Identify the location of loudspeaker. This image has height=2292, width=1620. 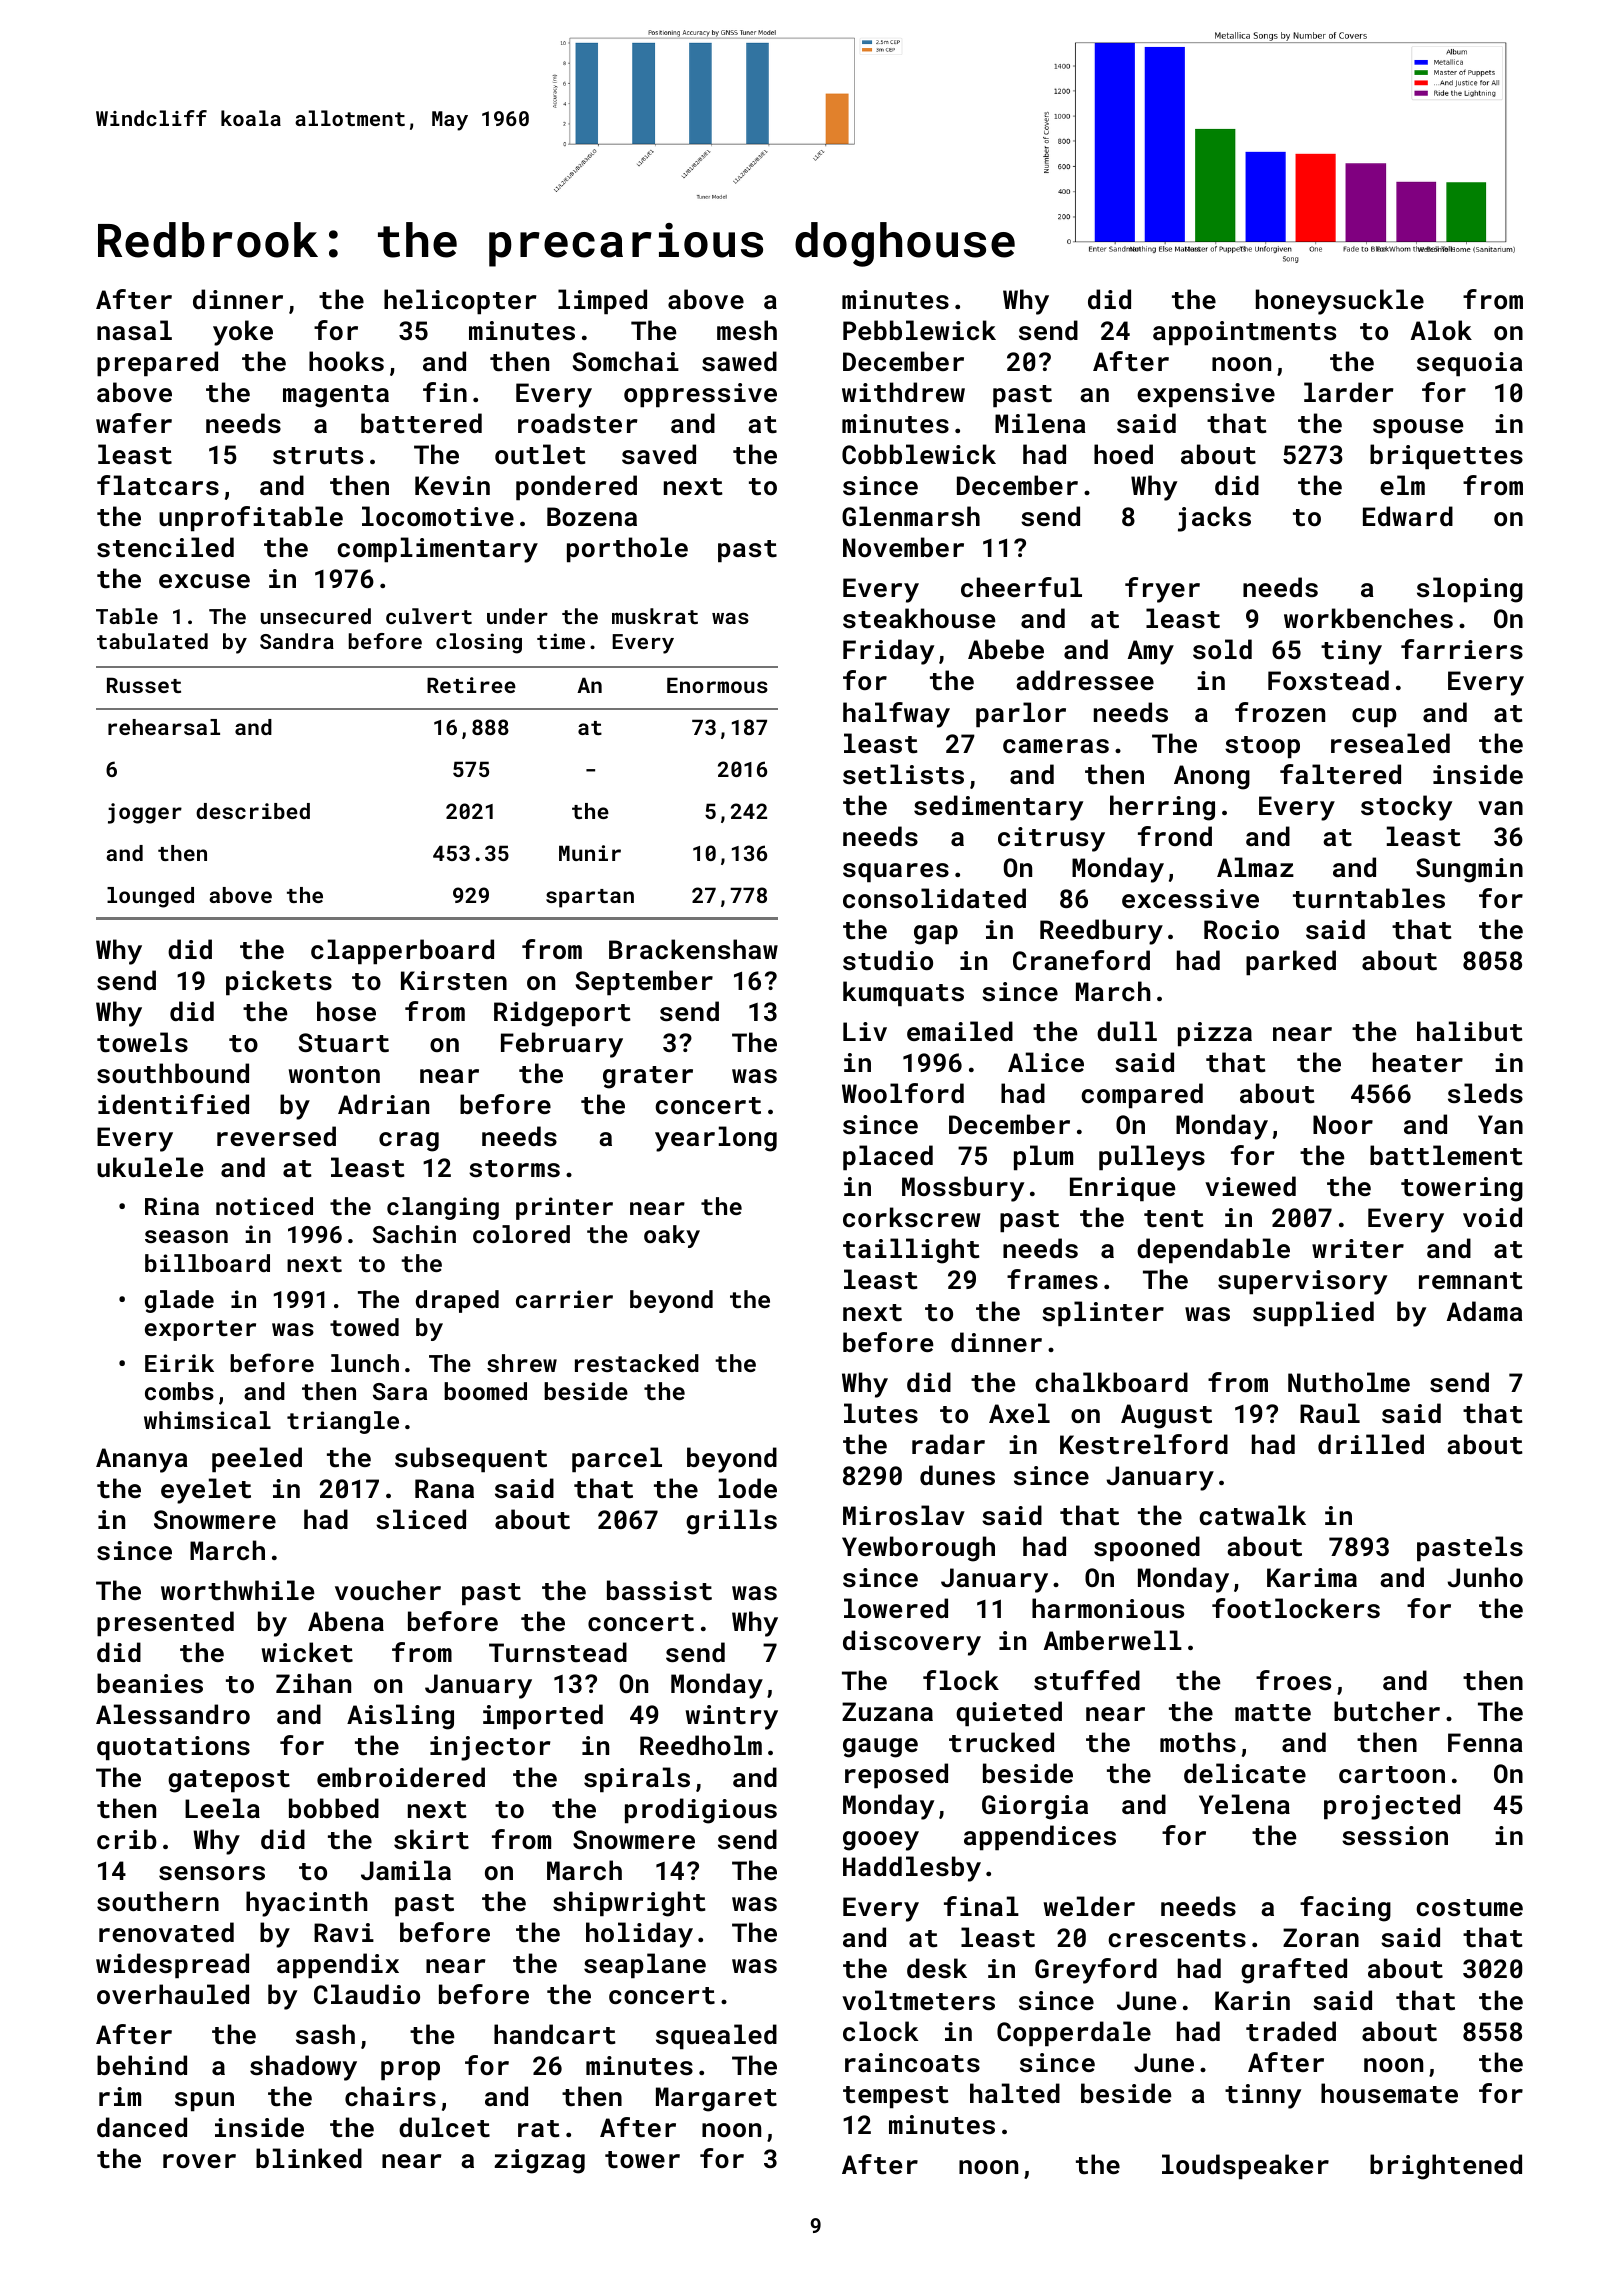
(1245, 2166).
